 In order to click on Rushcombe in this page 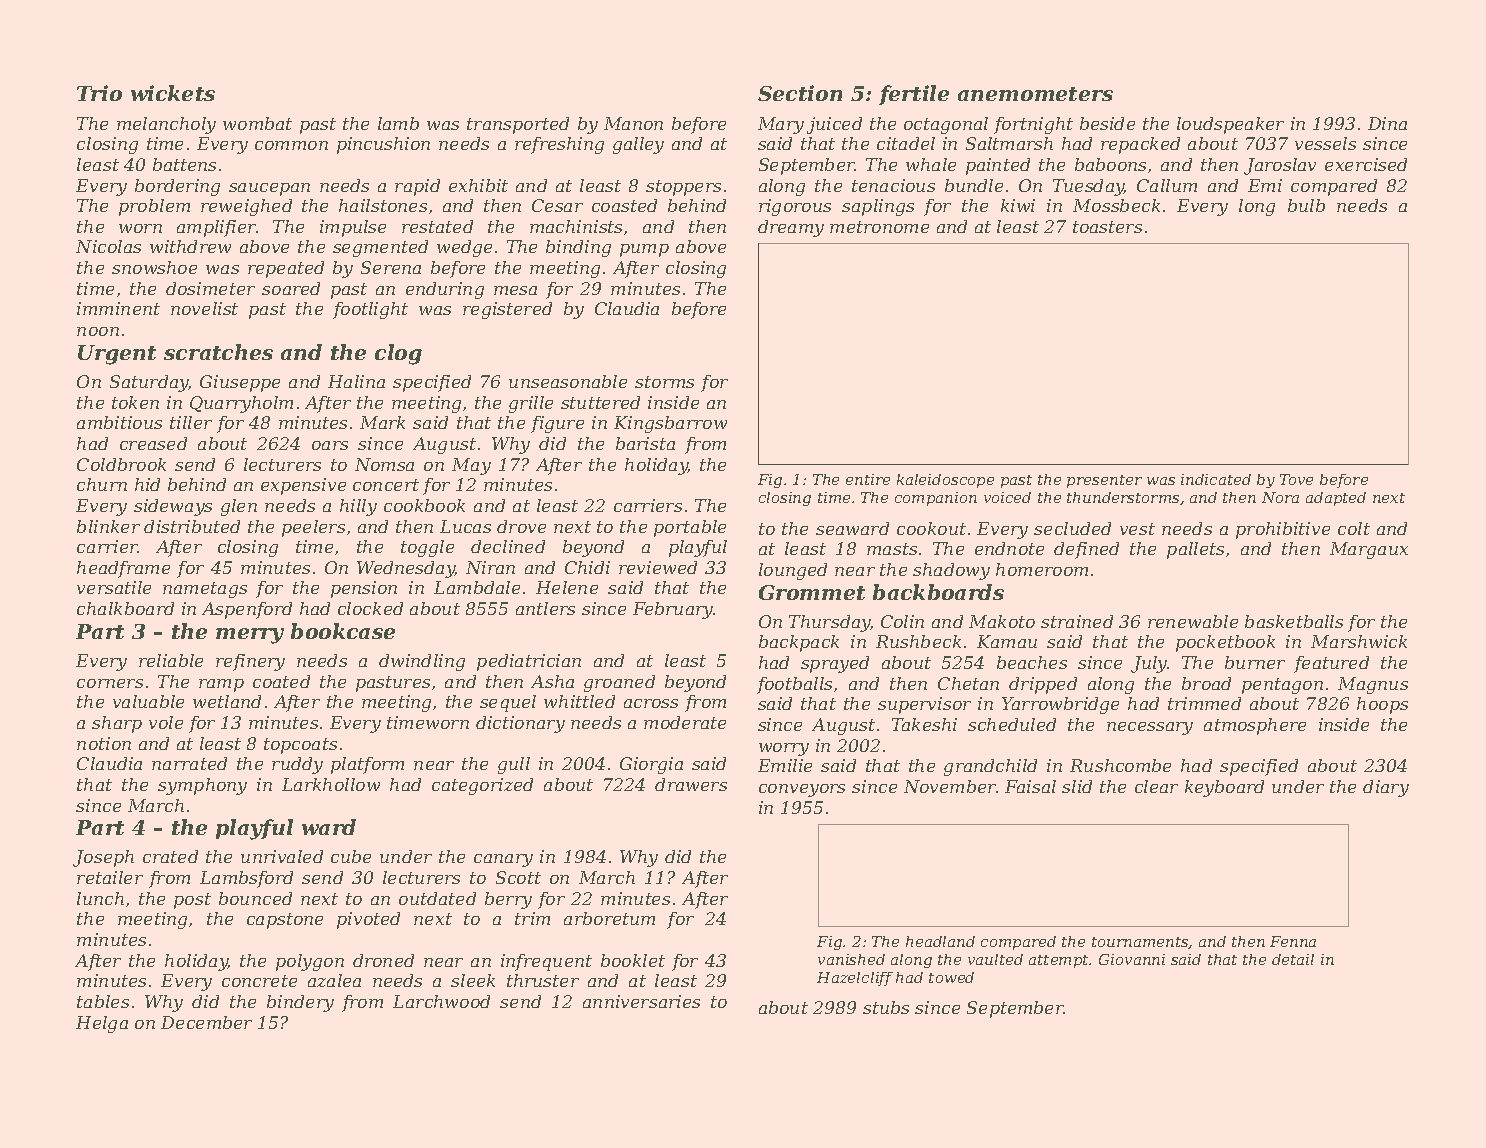, I will do `click(1120, 765)`.
